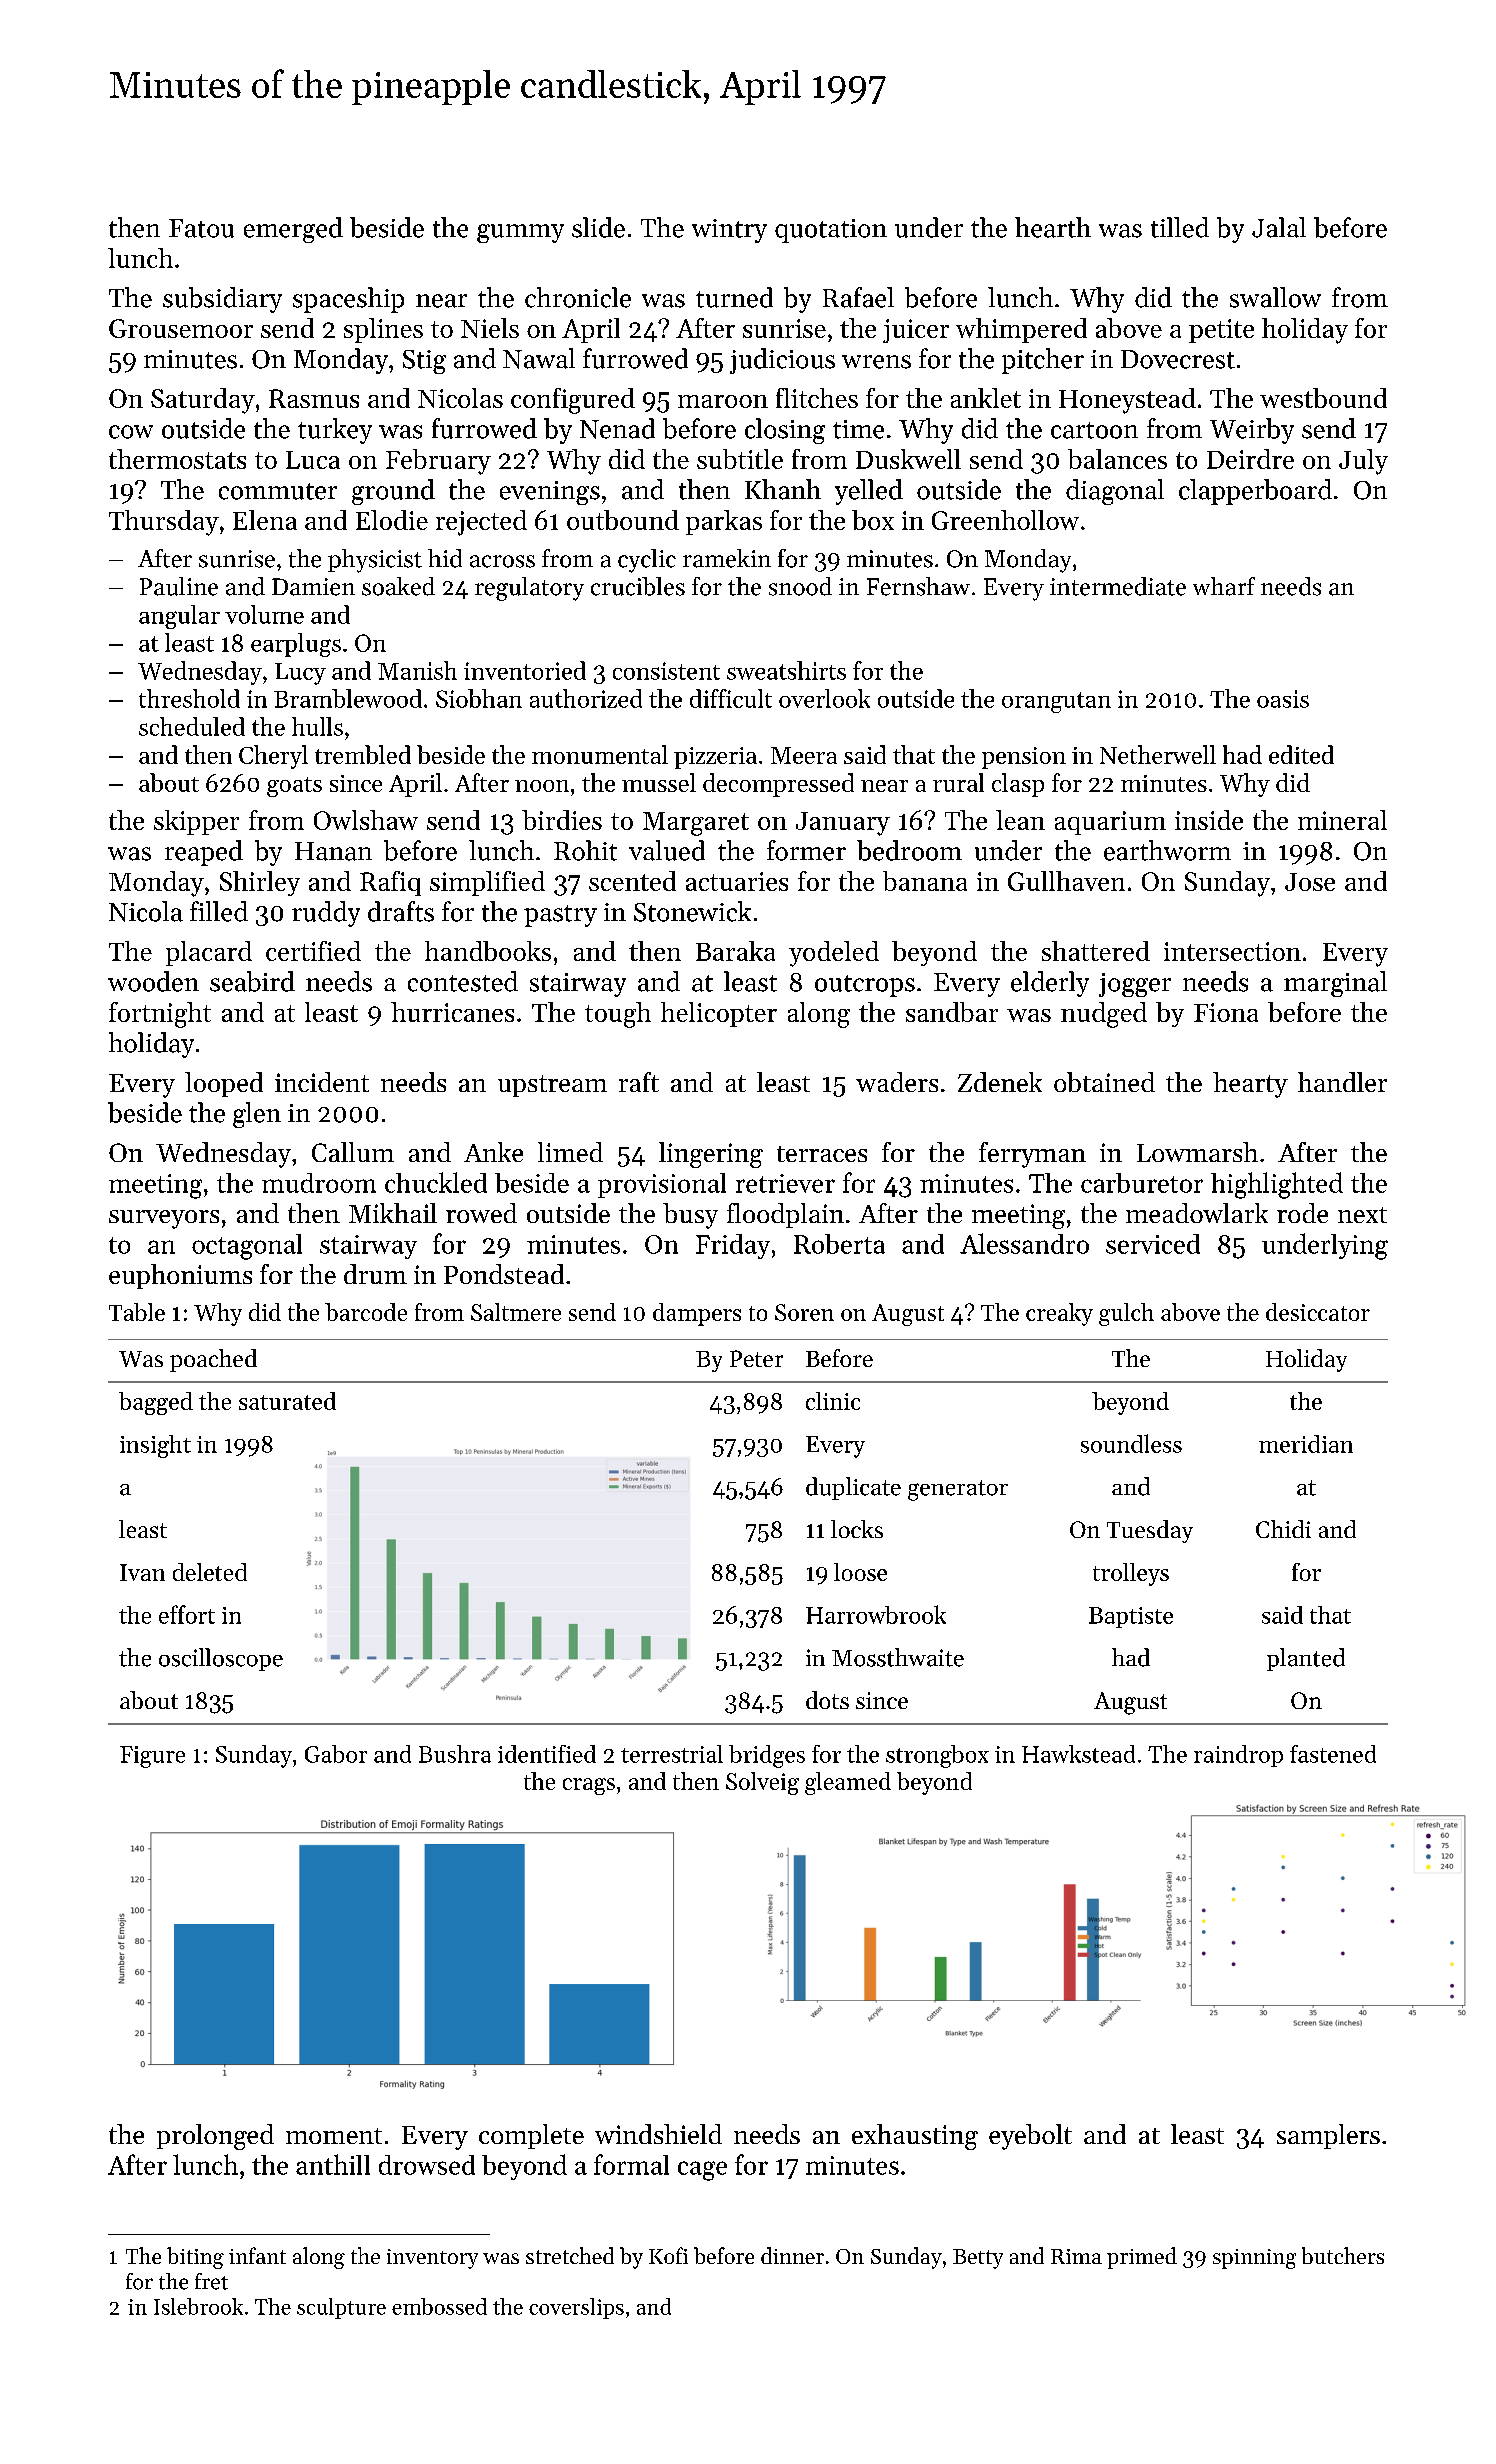 Image resolution: width=1496 pixels, height=2464 pixels. I want to click on moment, so click(334, 2136).
